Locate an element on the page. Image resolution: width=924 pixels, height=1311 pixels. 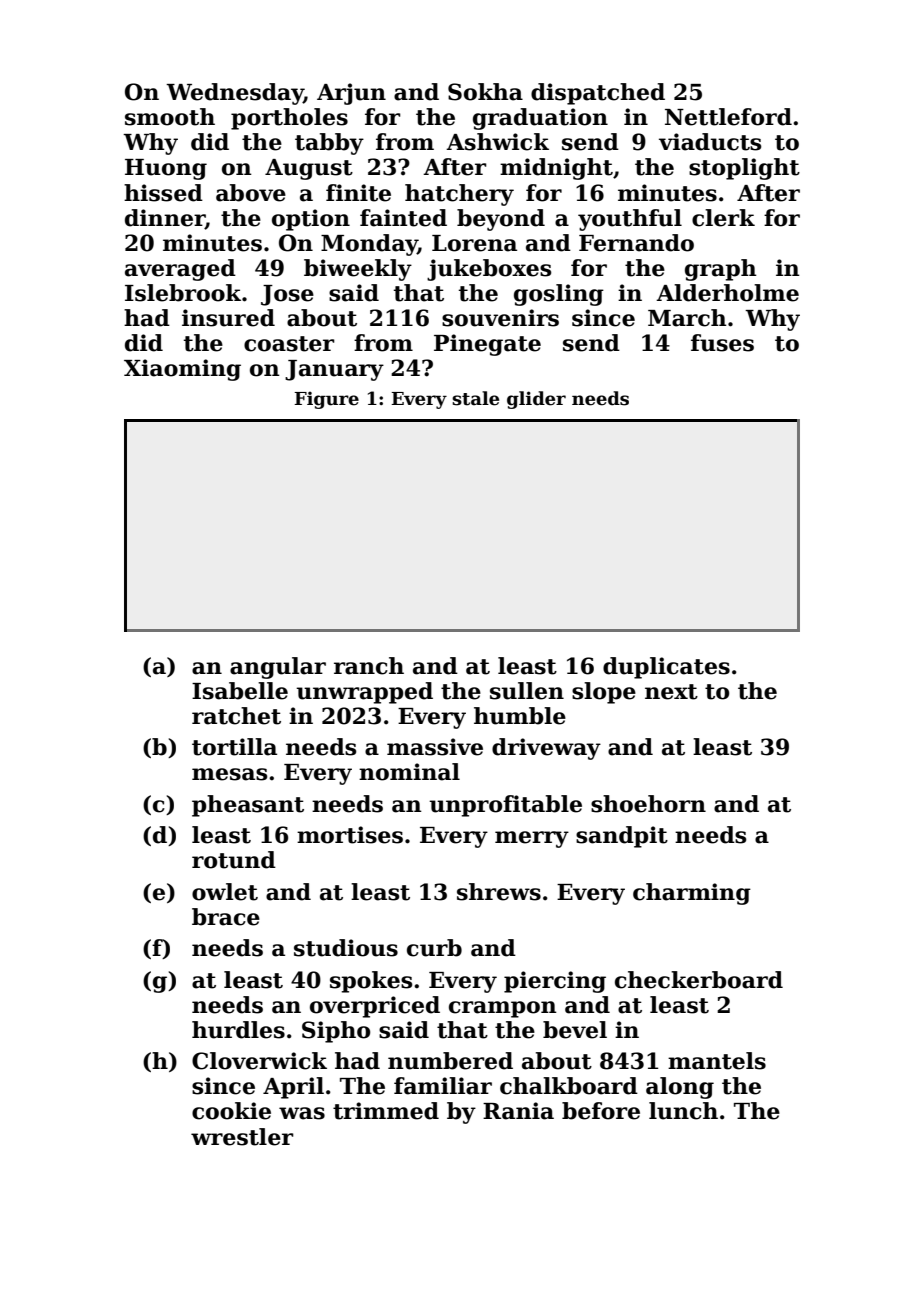
Arjun is located at coordinates (351, 94).
